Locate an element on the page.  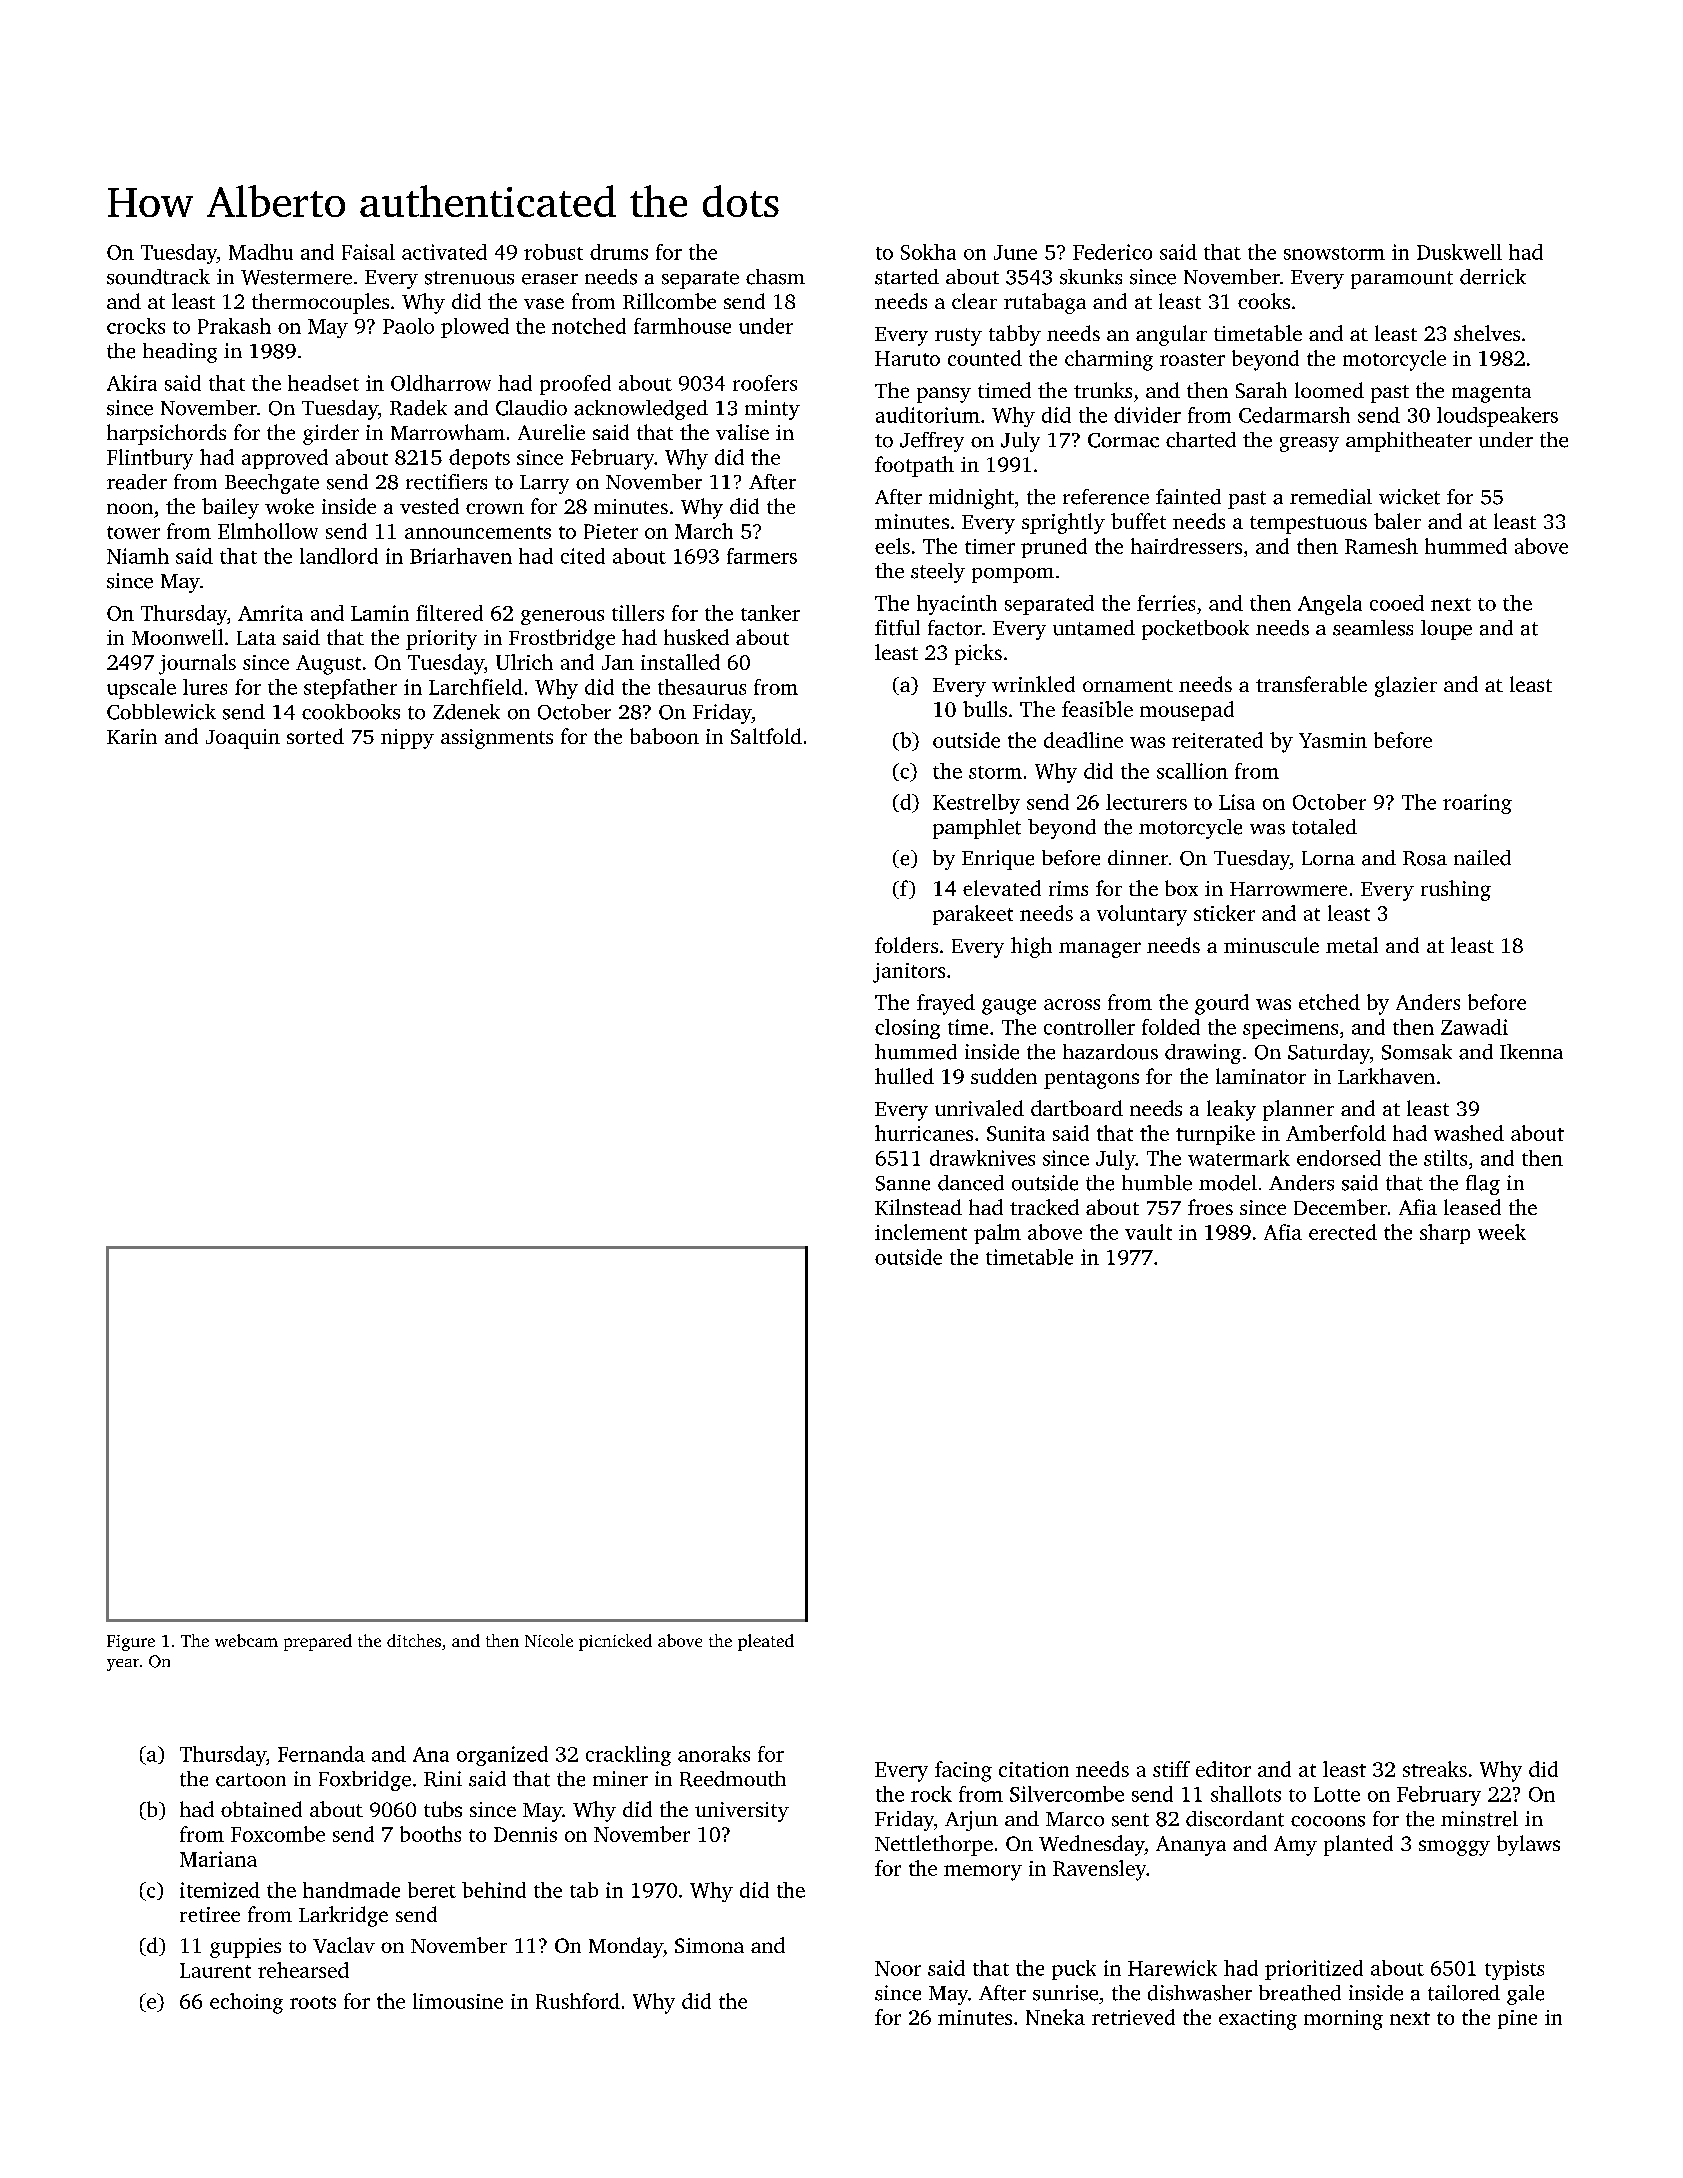
valise is located at coordinates (742, 432).
